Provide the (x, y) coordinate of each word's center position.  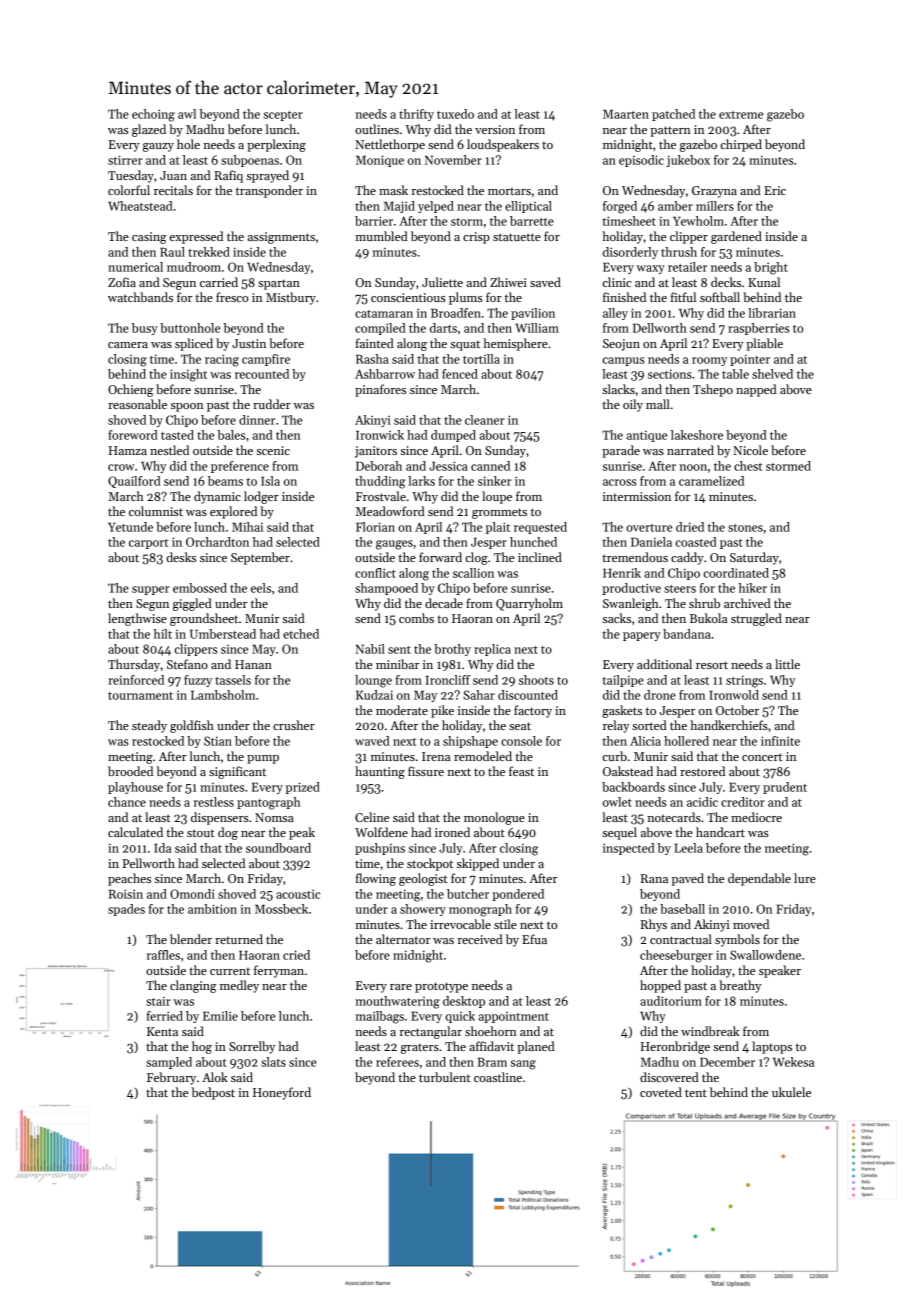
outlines (377, 129)
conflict (375, 573)
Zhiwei (508, 282)
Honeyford (282, 1093)
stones (745, 528)
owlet (617, 802)
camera (128, 345)
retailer (687, 267)
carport (148, 544)
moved (751, 924)
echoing (153, 115)
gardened (736, 237)
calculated (135, 832)
